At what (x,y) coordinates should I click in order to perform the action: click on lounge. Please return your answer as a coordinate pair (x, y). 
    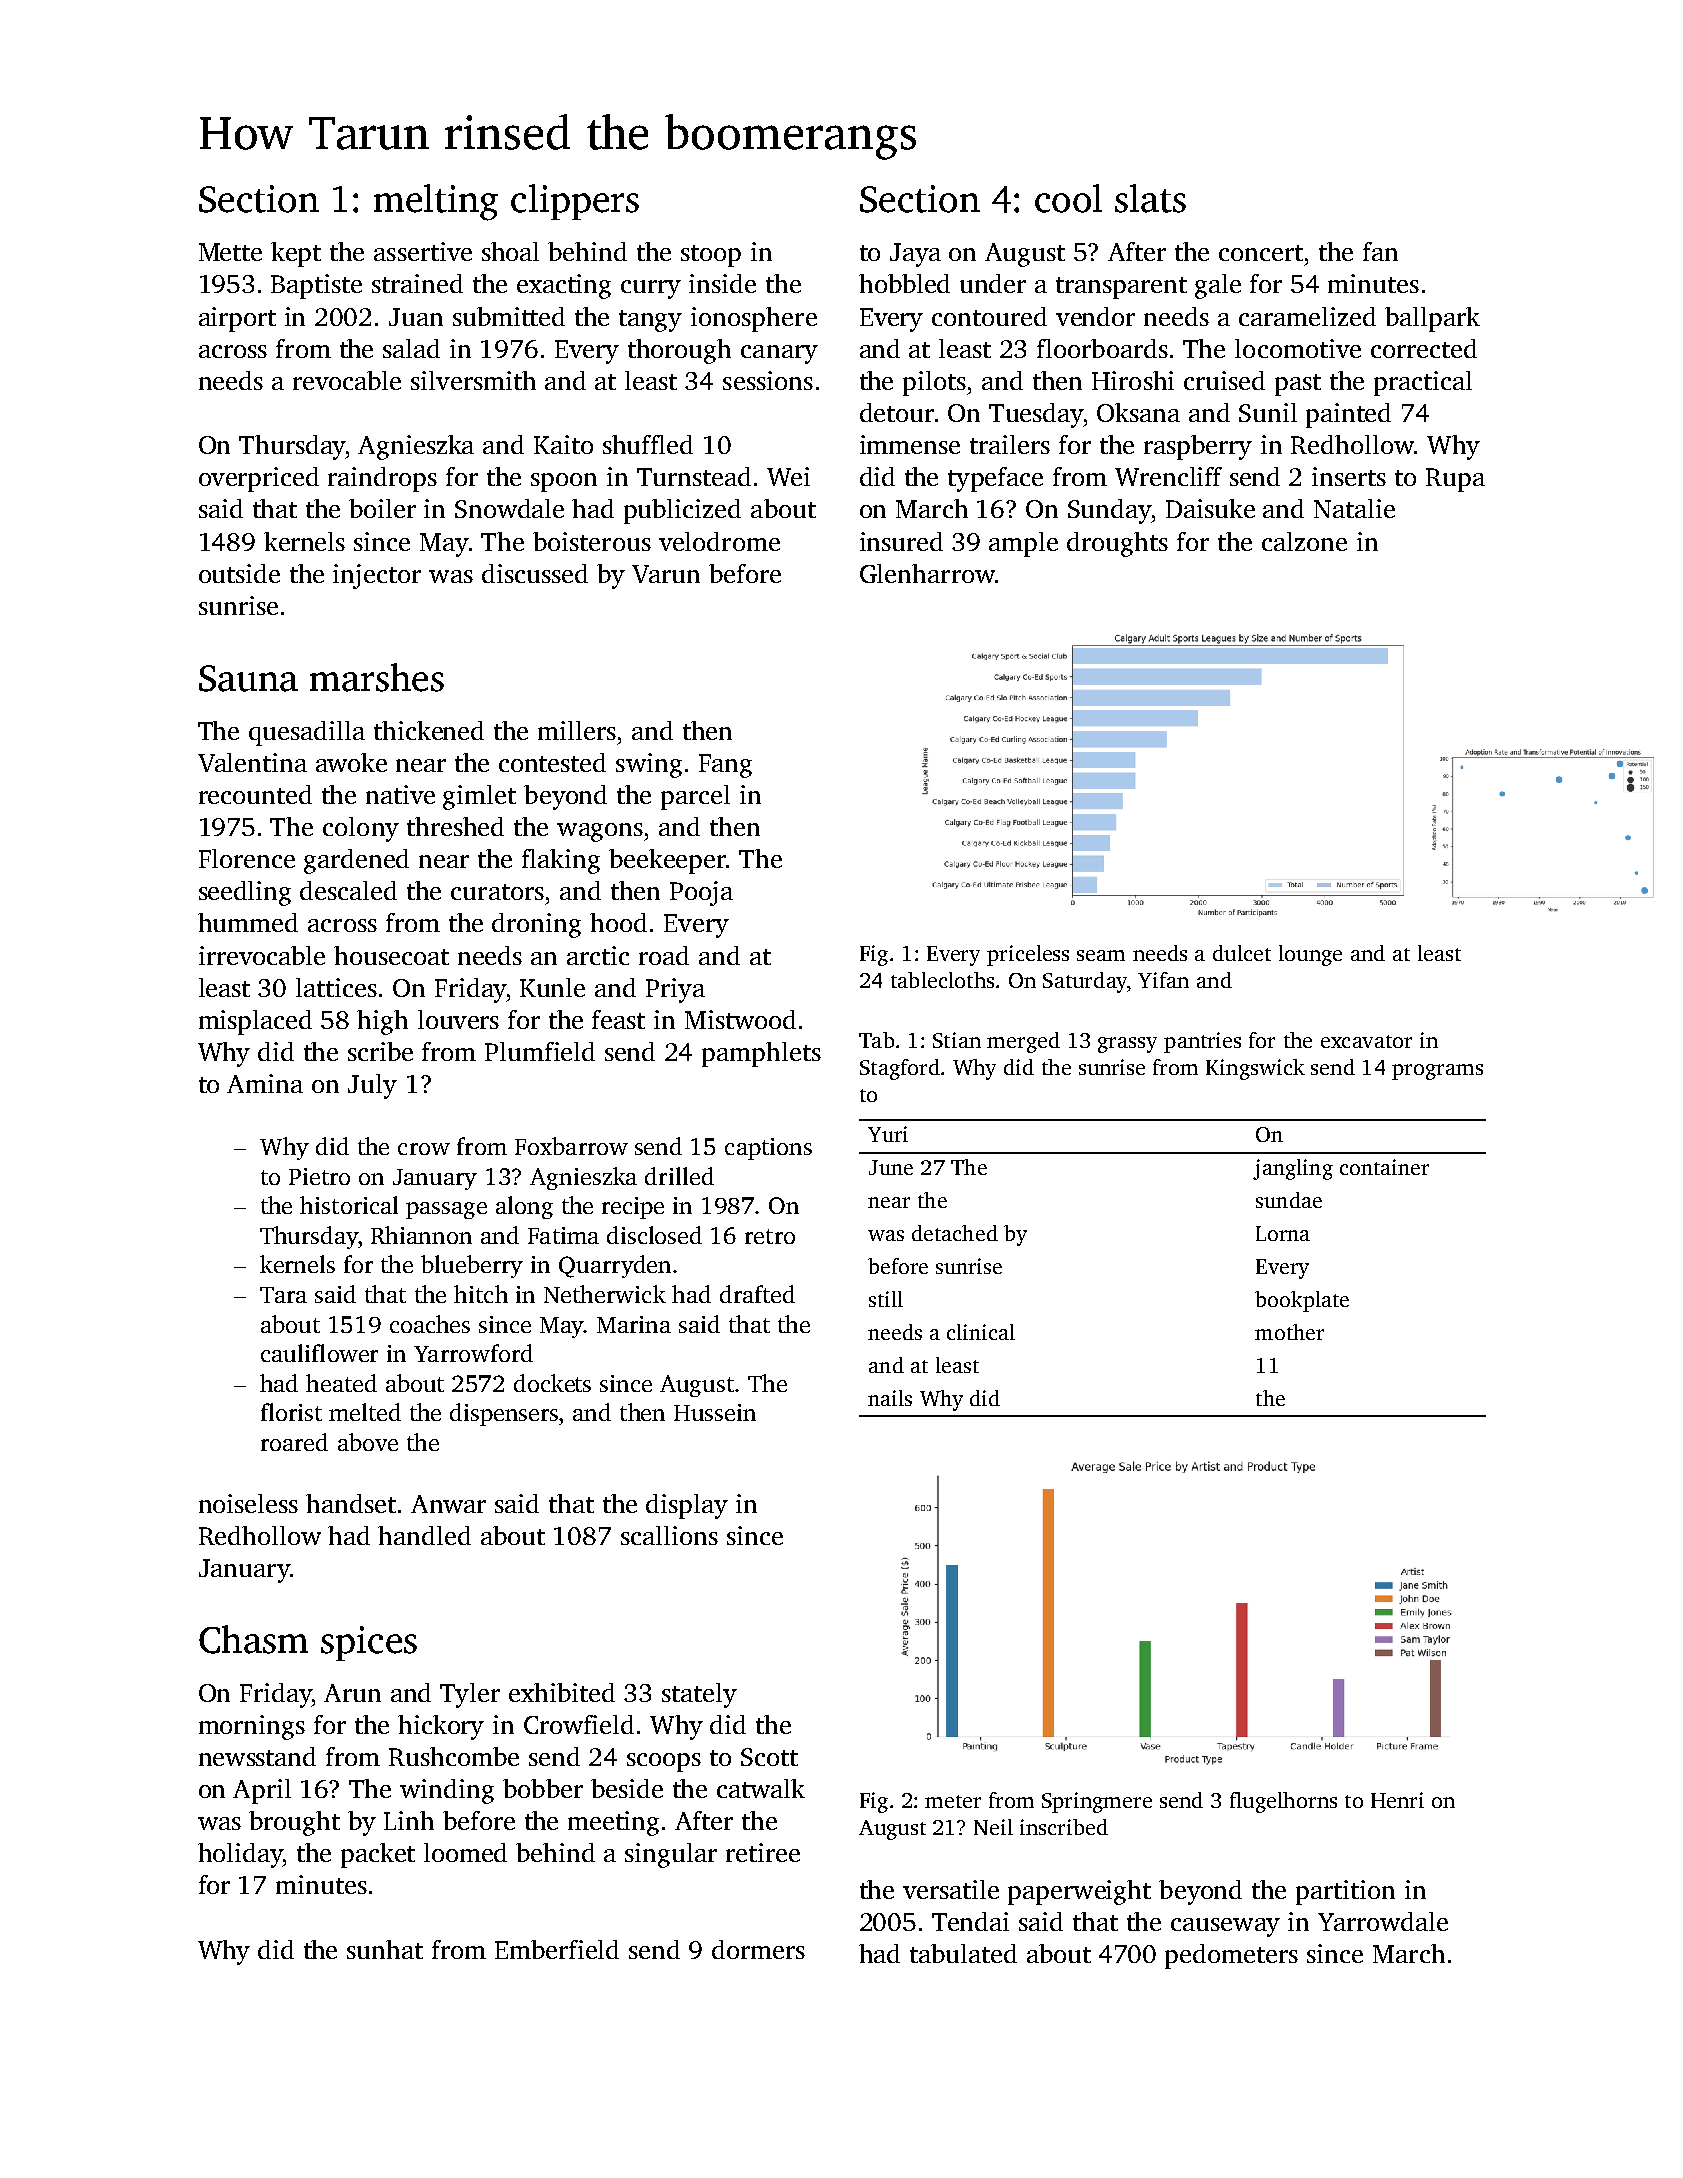
    Looking at the image, I should click on (1310, 955).
